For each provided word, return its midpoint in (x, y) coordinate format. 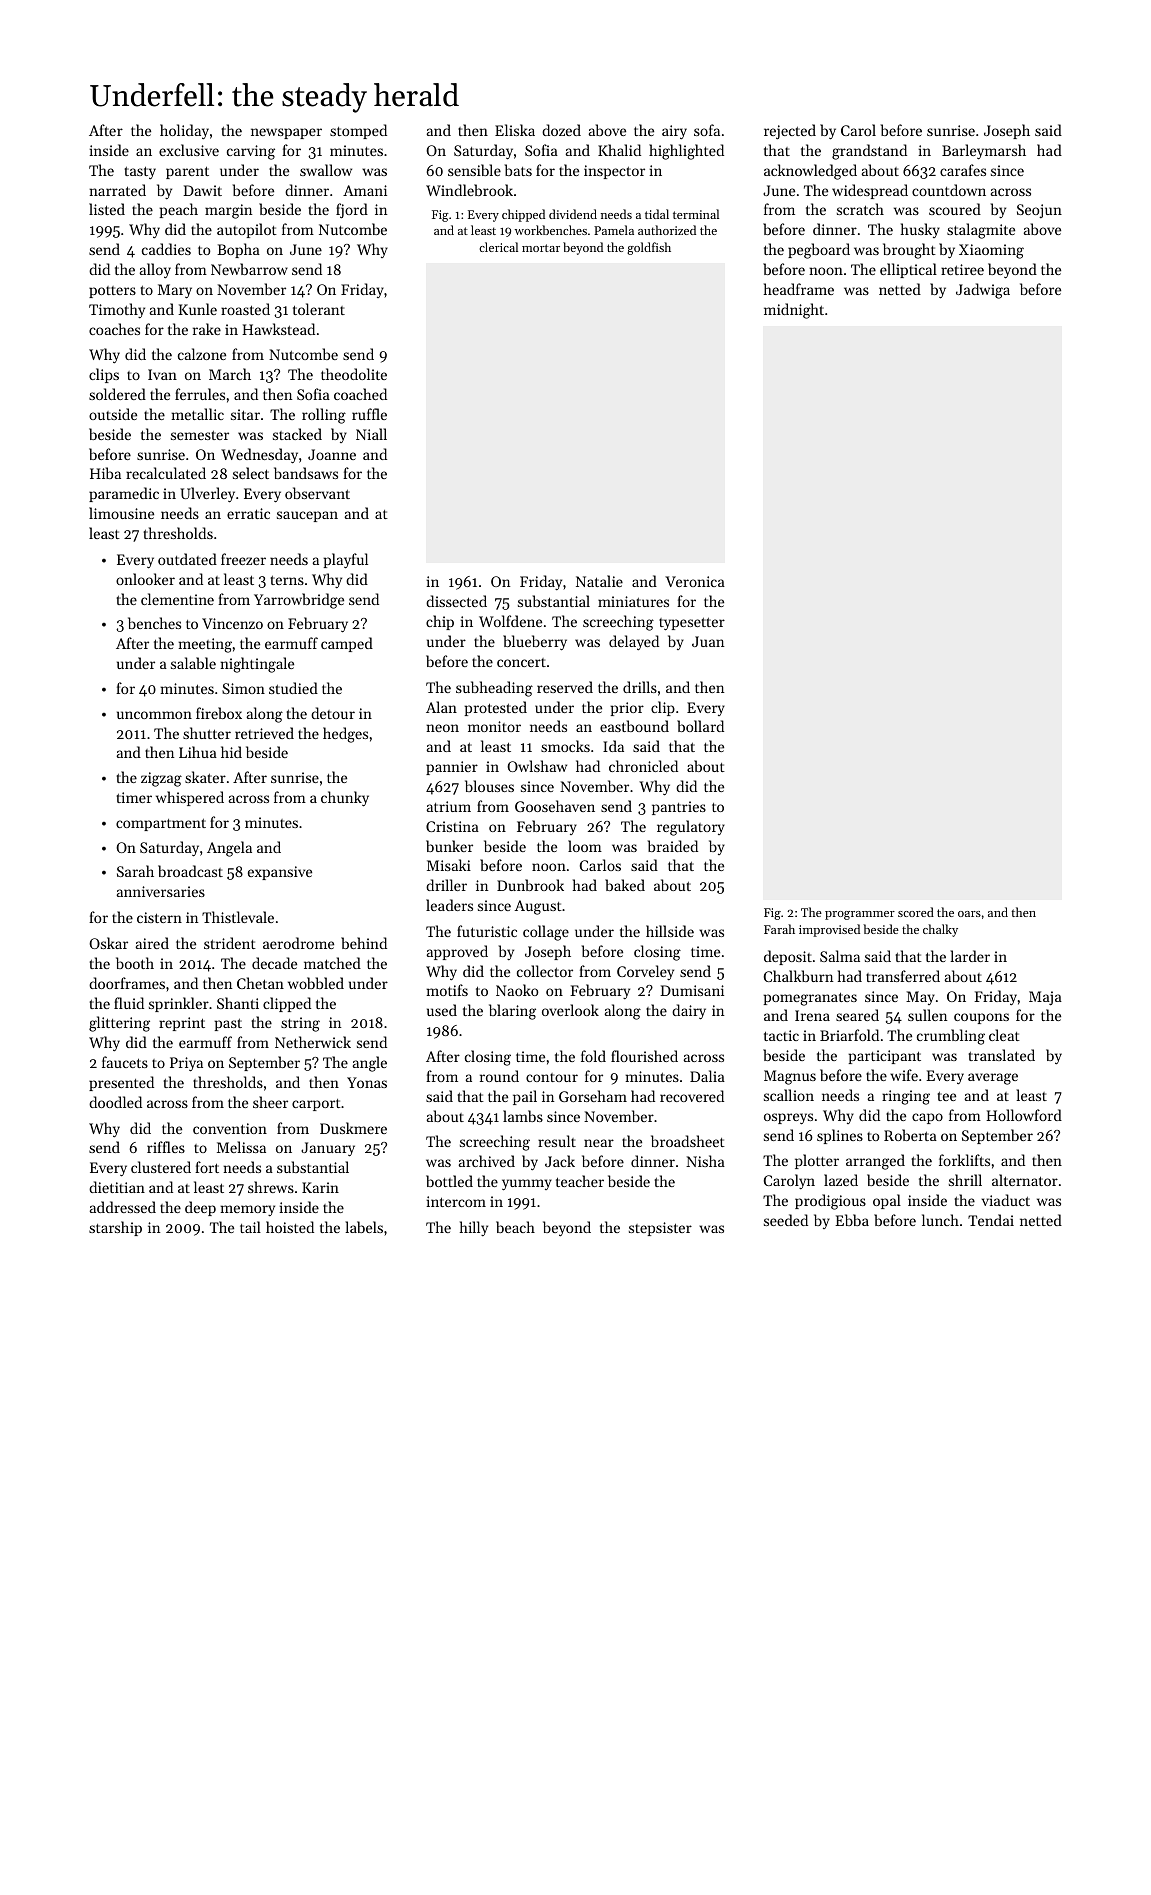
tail (250, 1227)
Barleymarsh (984, 152)
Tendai (991, 1220)
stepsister (660, 1229)
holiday (184, 131)
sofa (707, 130)
